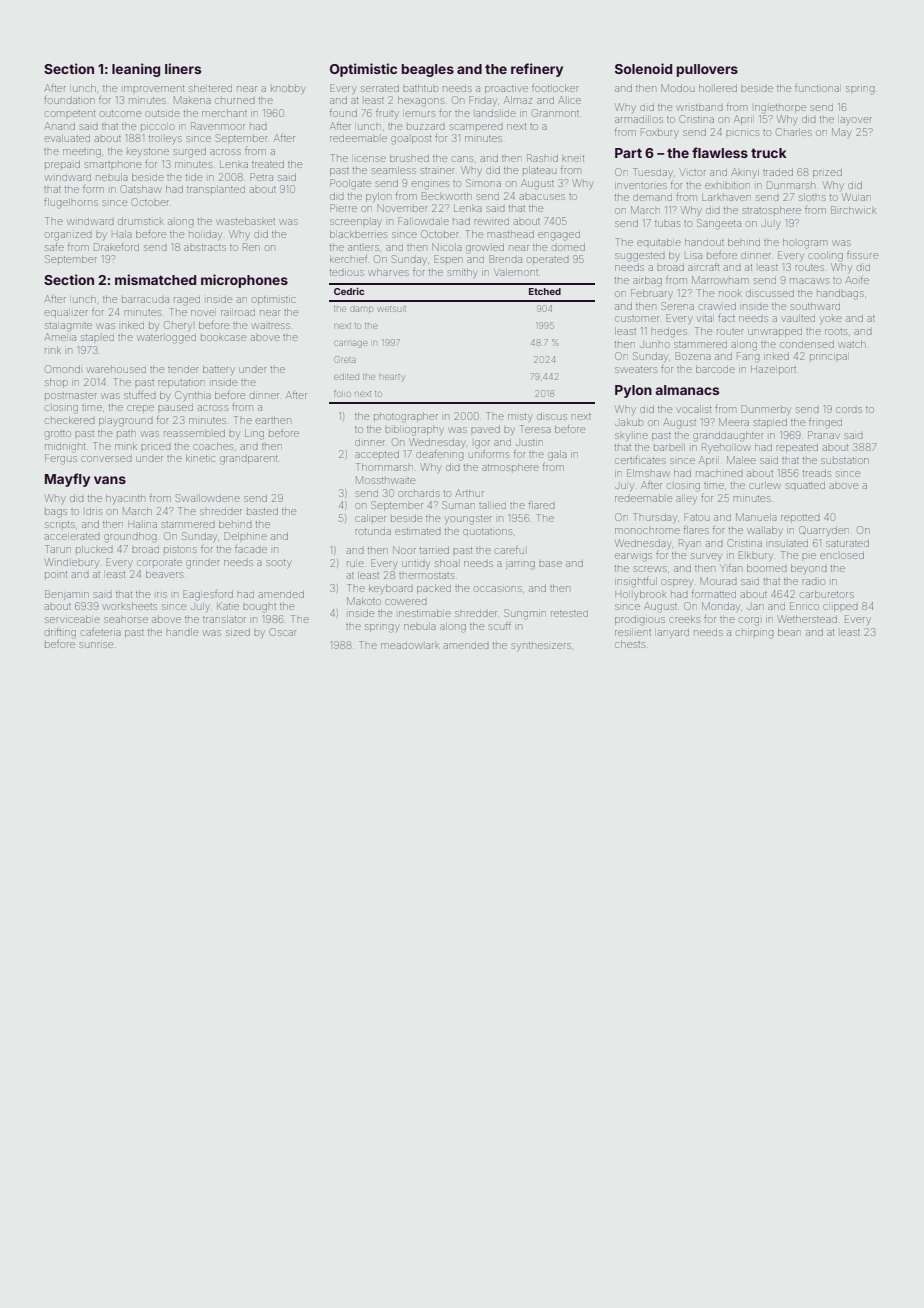  Describe the element at coordinates (67, 595) in the document. I see `Benjamin` at that location.
